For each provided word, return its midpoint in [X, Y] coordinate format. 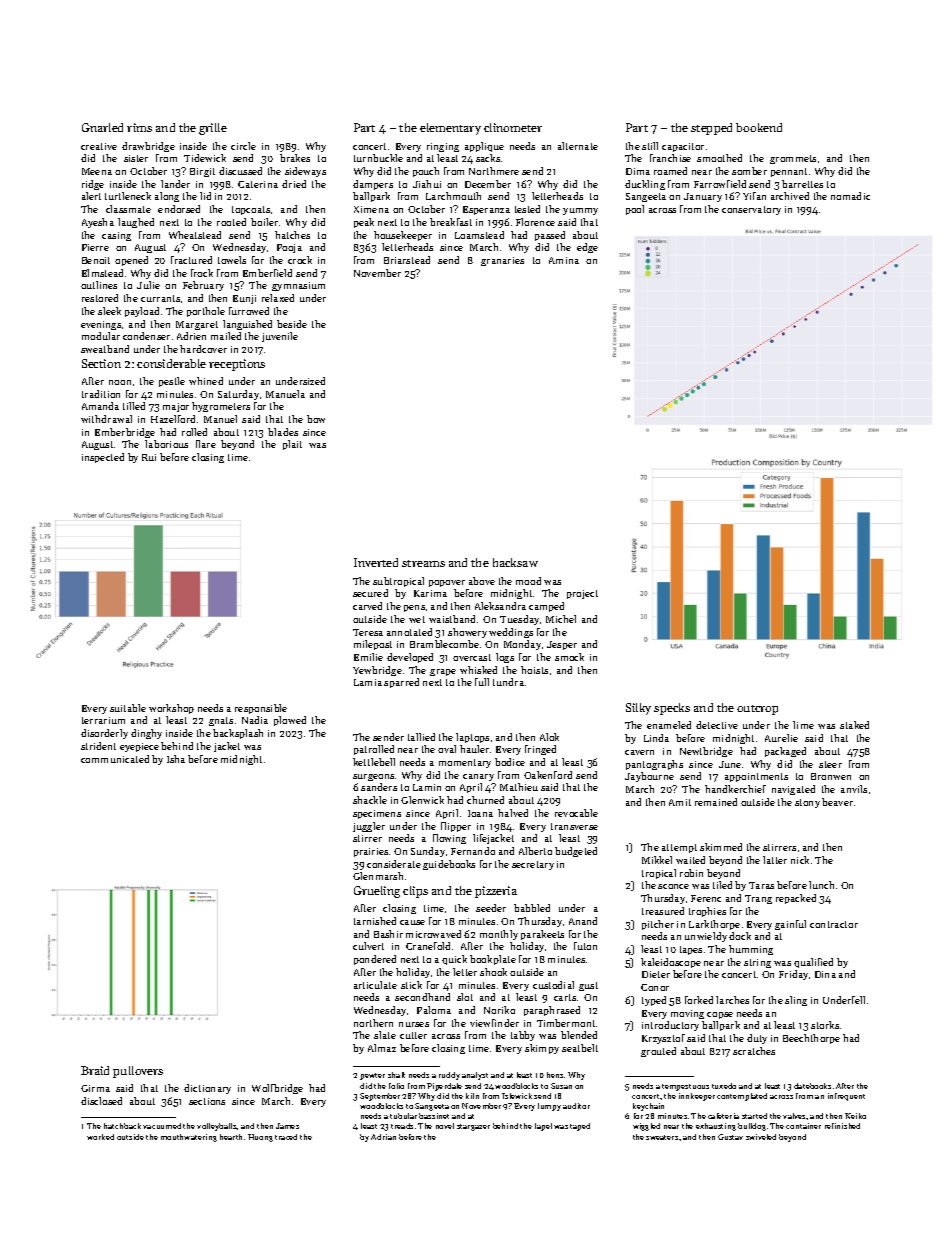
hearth [231, 1137]
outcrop [757, 710]
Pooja [289, 248]
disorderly [104, 734]
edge [587, 248]
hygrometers [221, 407]
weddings [511, 633]
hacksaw [515, 562]
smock [569, 657]
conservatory [751, 210]
